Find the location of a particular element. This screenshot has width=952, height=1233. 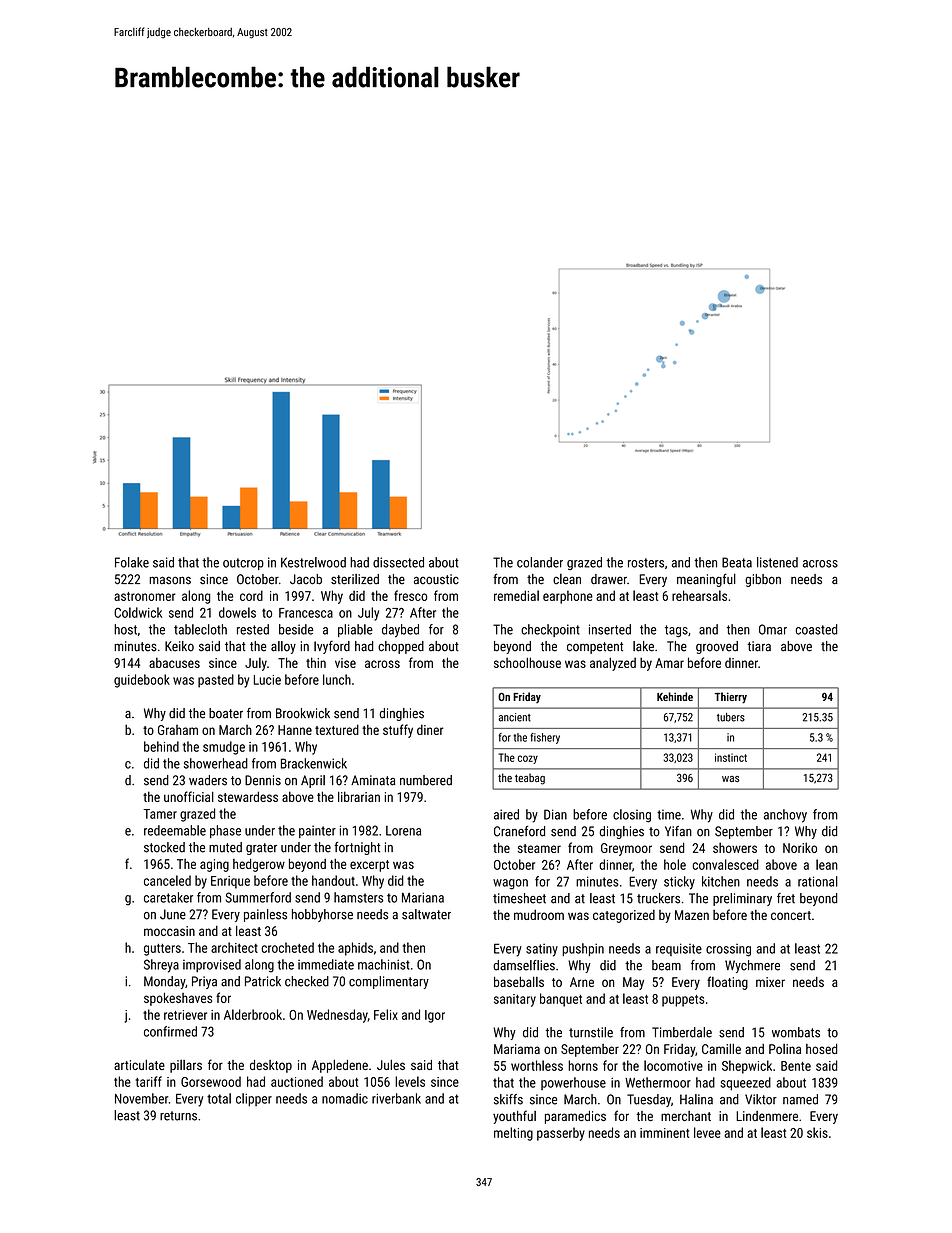

outcrop is located at coordinates (243, 564).
